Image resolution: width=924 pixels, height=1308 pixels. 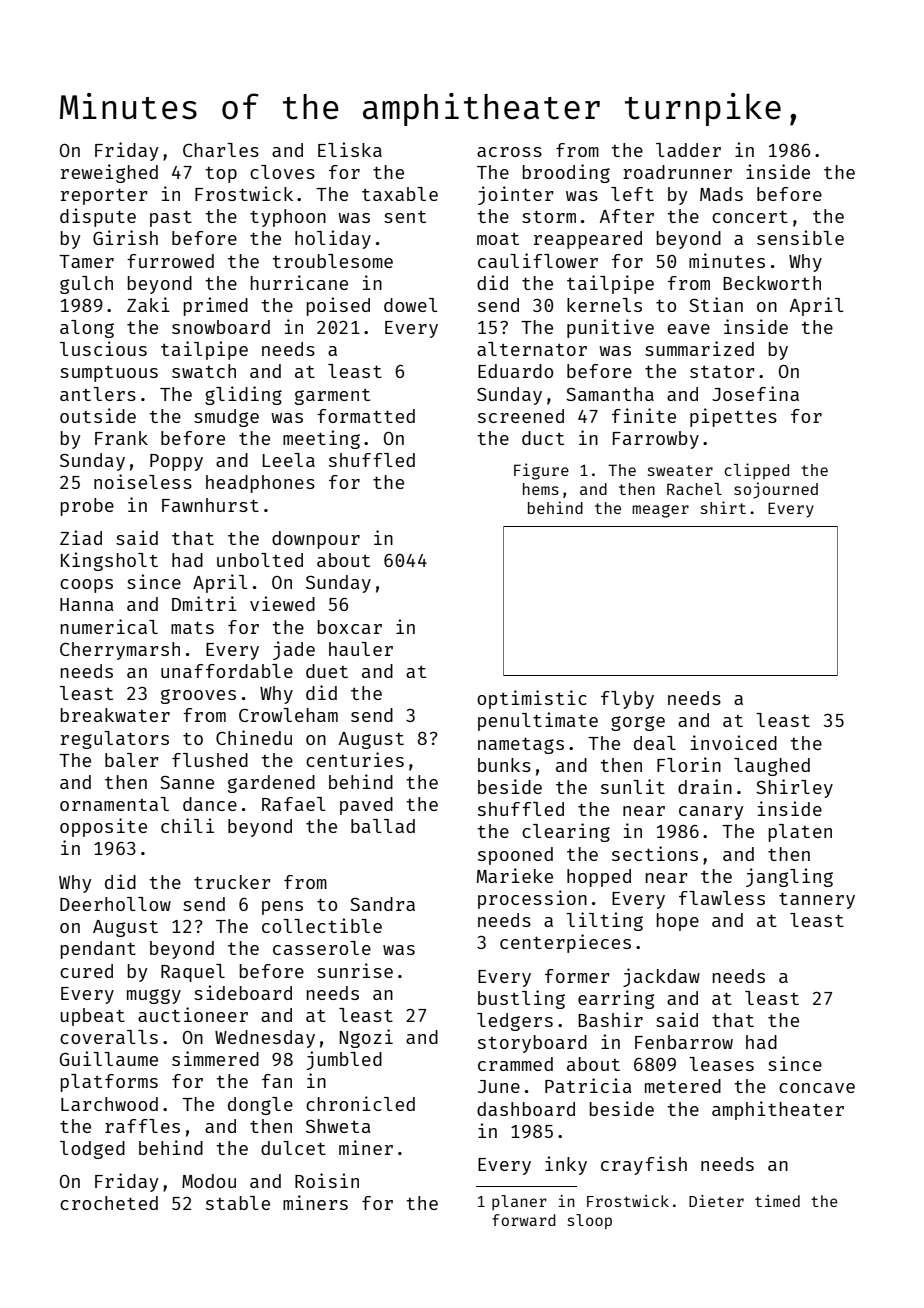 What do you see at coordinates (509, 152) in the screenshot?
I see `across` at bounding box center [509, 152].
